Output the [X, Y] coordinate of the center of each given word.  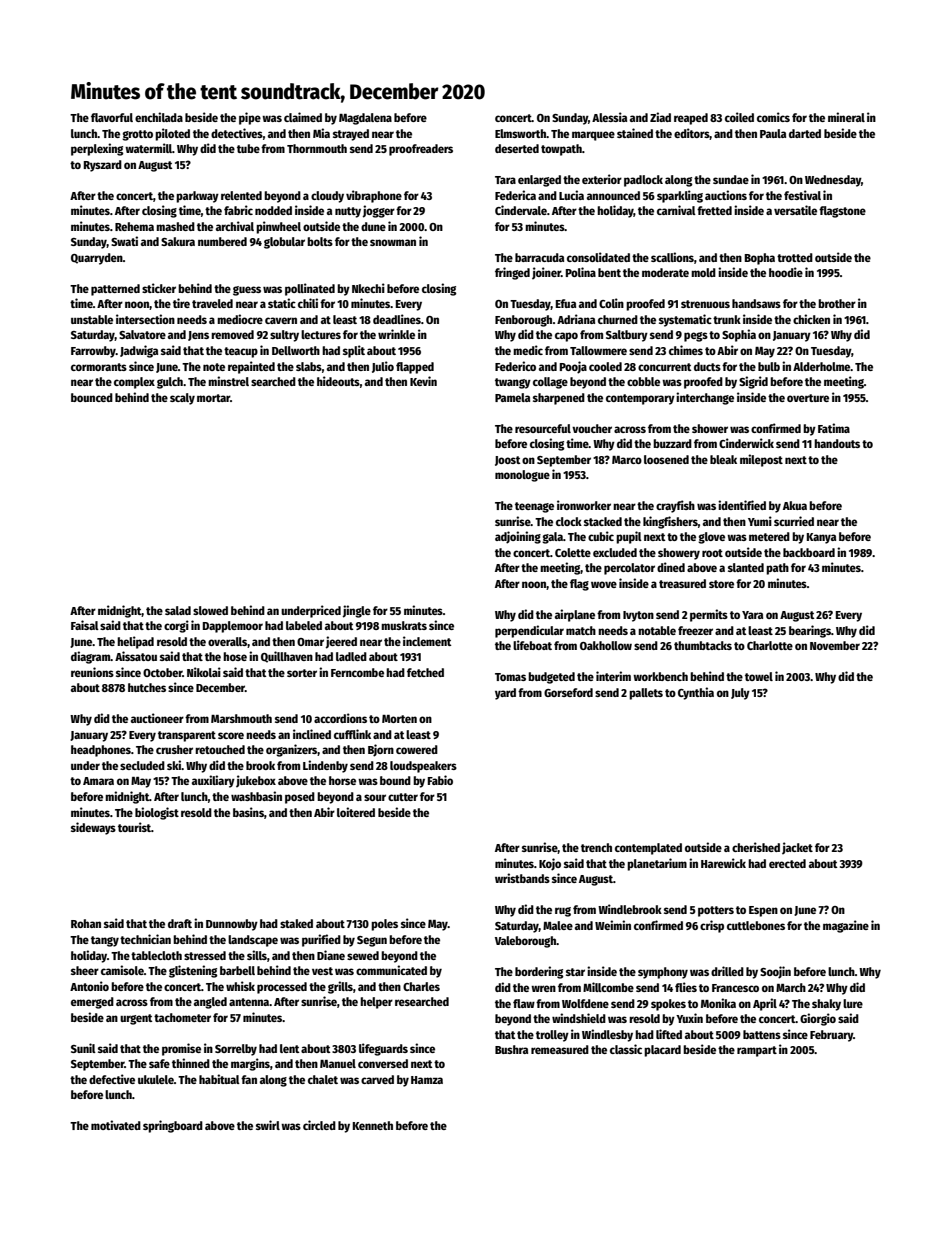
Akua [795, 505]
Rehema [134, 226]
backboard [809, 552]
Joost [507, 461]
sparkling [680, 196]
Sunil [83, 1048]
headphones [101, 751]
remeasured [560, 1049]
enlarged [539, 181]
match [581, 630]
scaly [182, 399]
